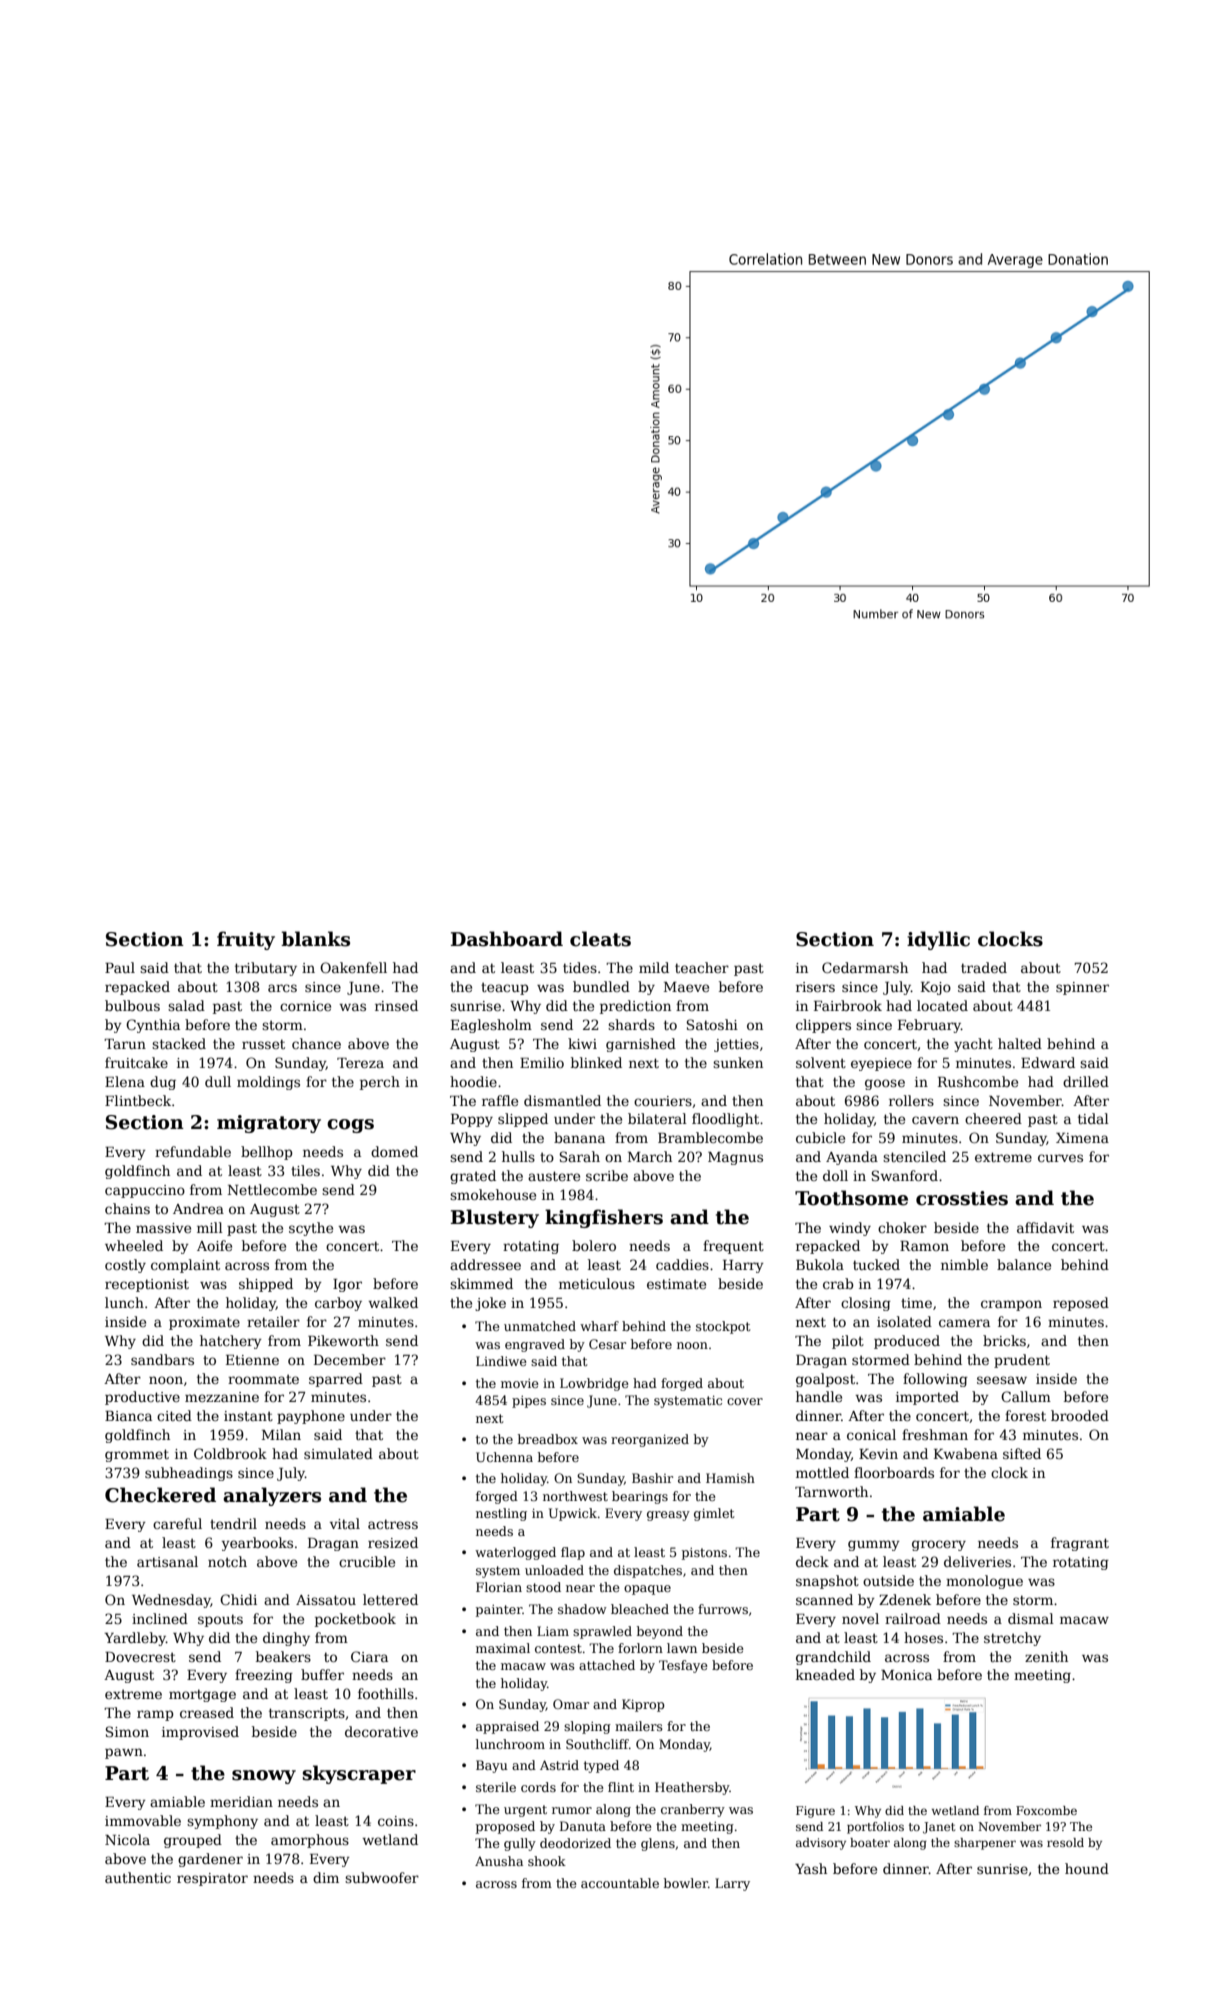 The width and height of the image is (1214, 1999). Describe the element at coordinates (120, 967) in the image. I see `Paul` at that location.
